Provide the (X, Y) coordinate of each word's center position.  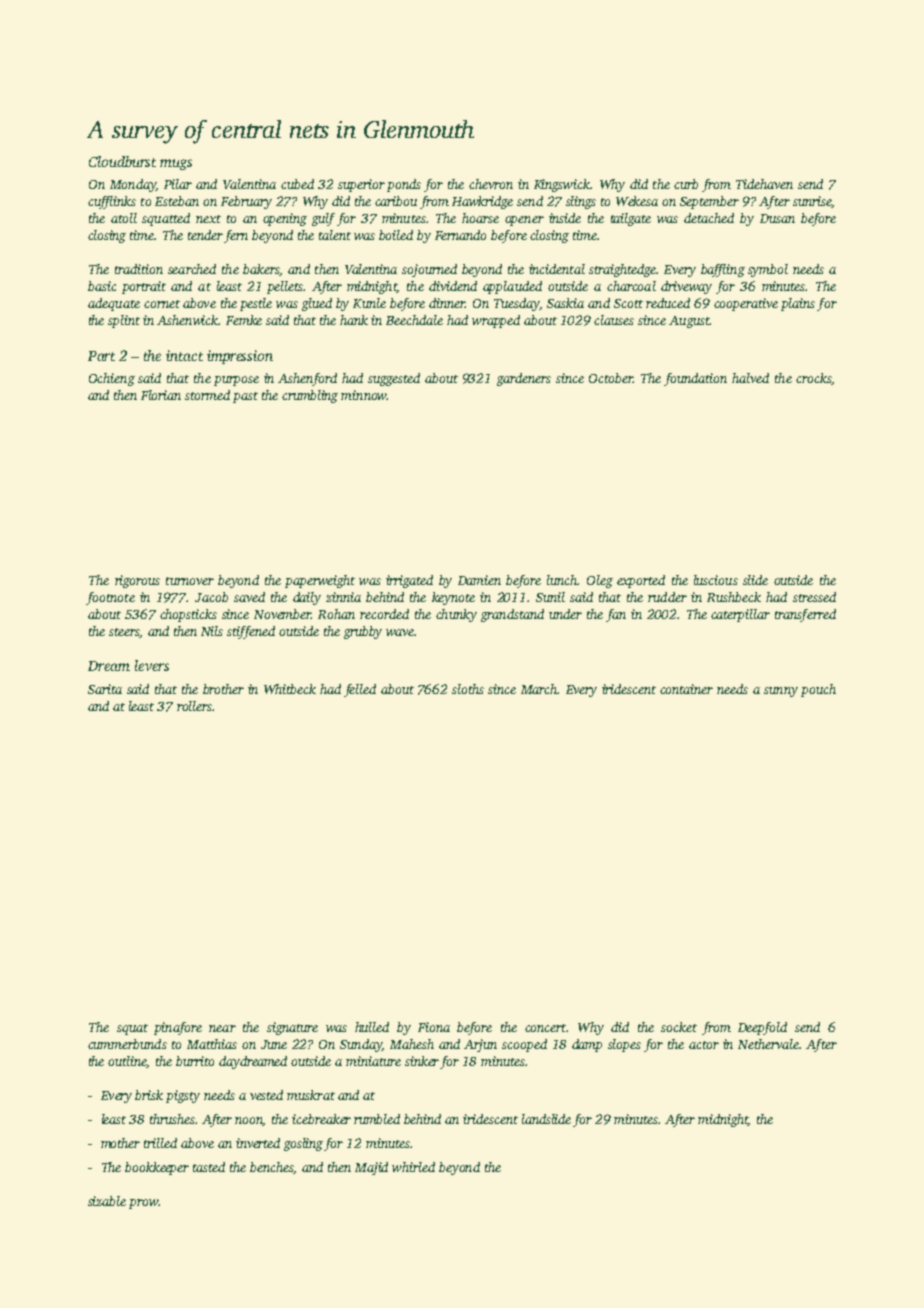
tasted (209, 1167)
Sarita (105, 689)
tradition (139, 269)
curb (686, 184)
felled (360, 690)
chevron (491, 184)
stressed (814, 597)
